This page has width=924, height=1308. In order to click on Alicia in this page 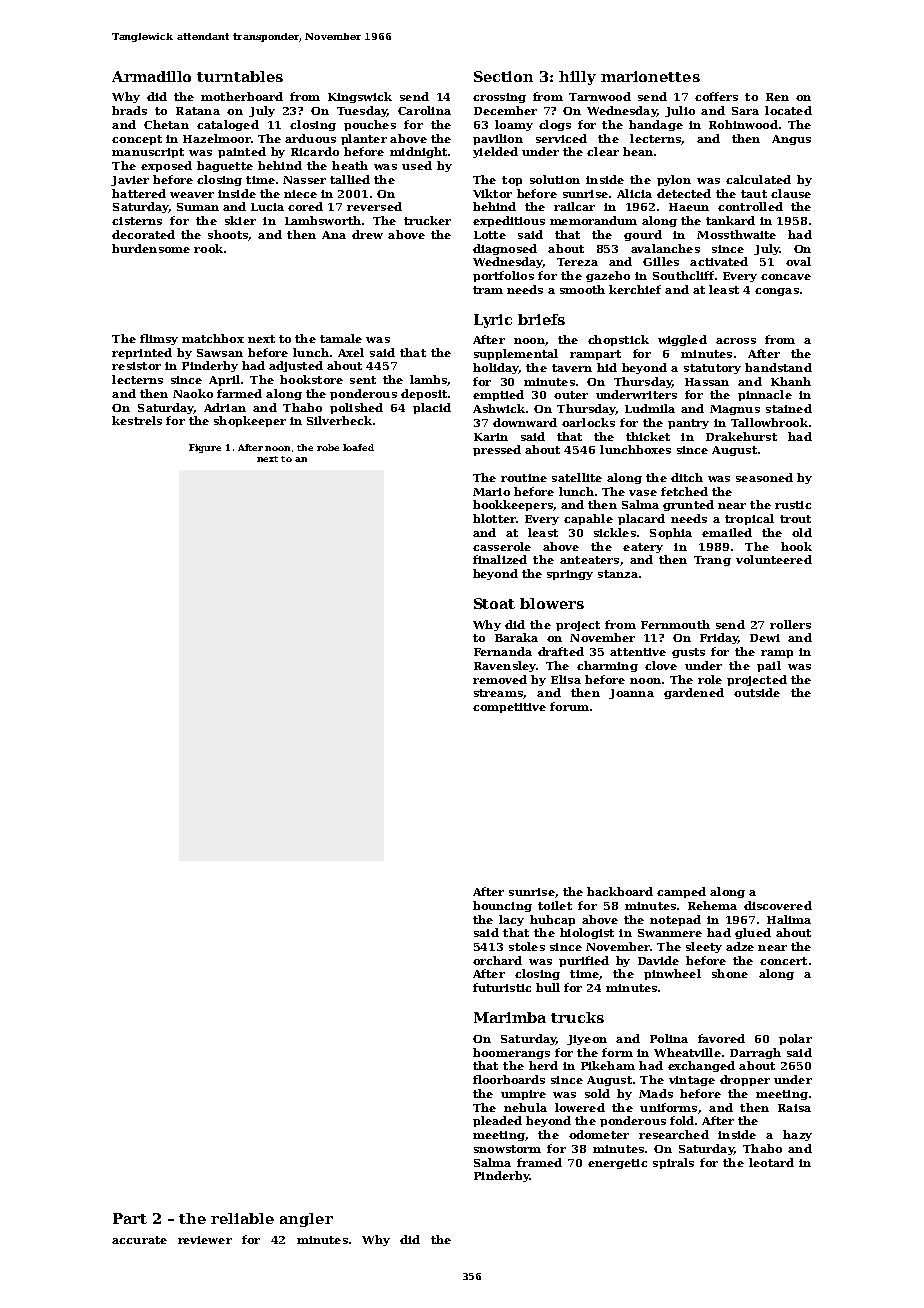, I will do `click(634, 193)`.
